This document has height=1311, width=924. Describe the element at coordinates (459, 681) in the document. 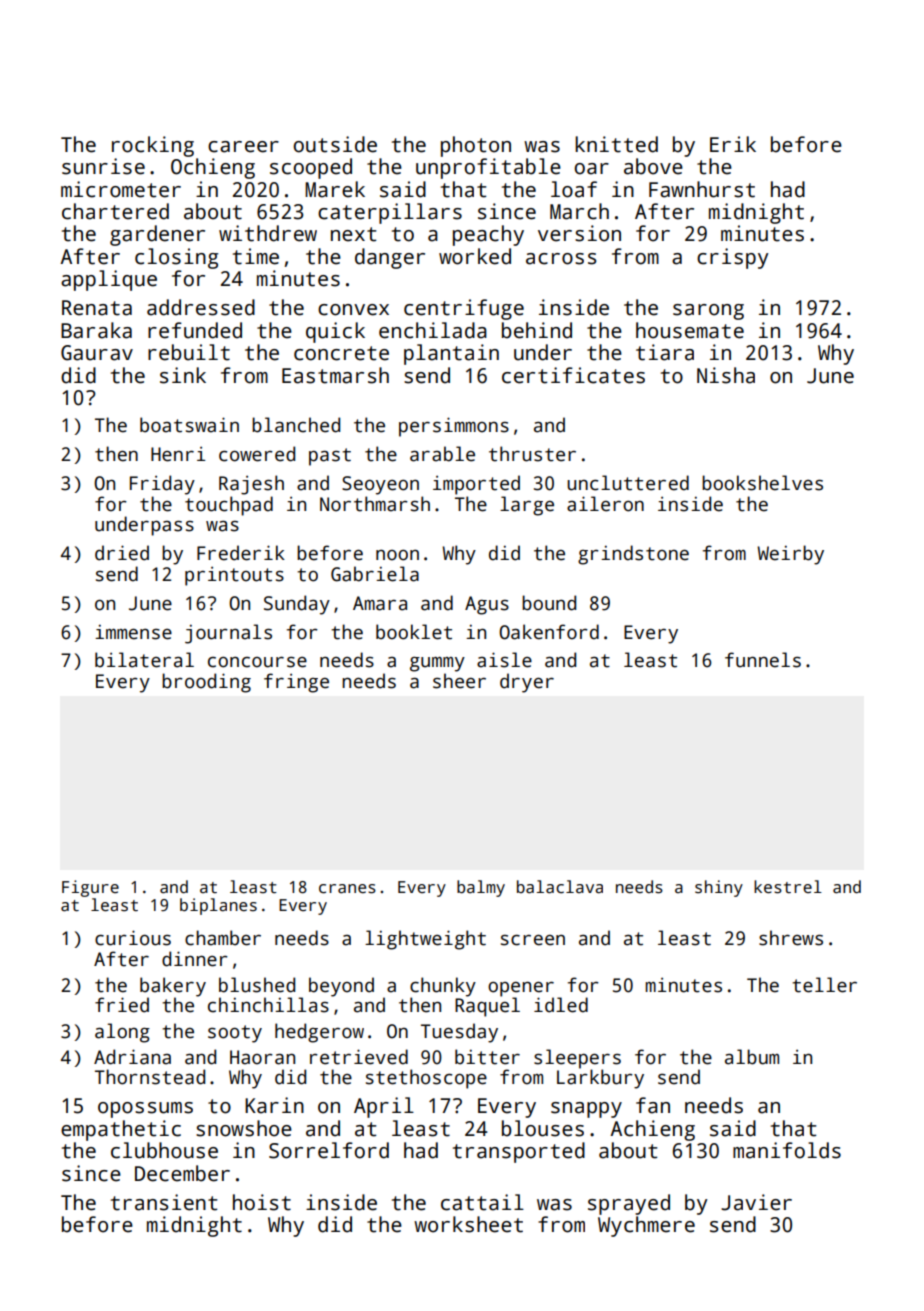

I see `sheer` at that location.
